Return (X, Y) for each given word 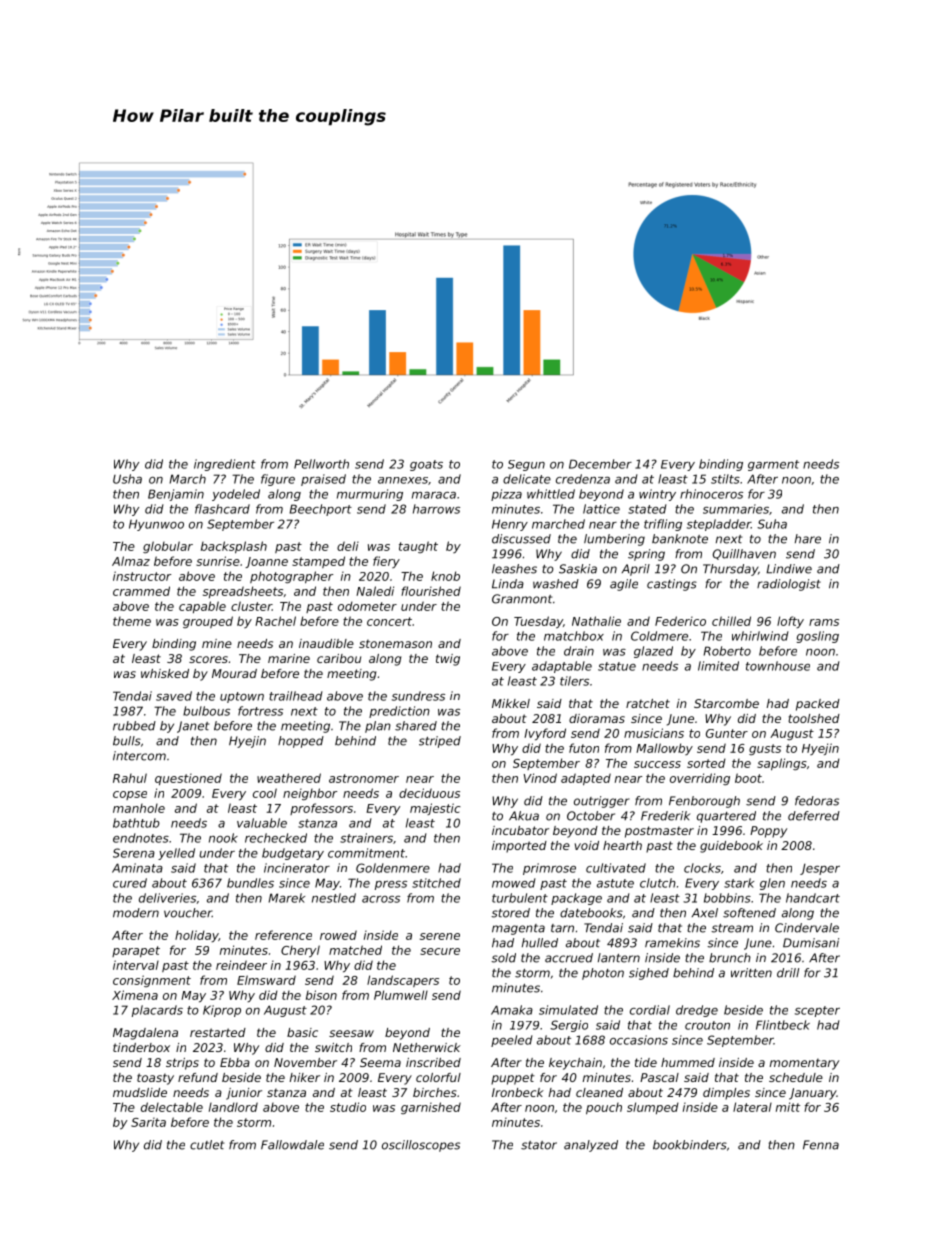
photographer (291, 577)
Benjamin (176, 495)
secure (440, 951)
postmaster (659, 832)
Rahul (130, 778)
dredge (697, 1011)
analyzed (591, 1146)
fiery (386, 562)
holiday (197, 936)
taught (418, 547)
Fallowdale (292, 1145)
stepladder (719, 525)
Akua (524, 816)
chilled (731, 621)
